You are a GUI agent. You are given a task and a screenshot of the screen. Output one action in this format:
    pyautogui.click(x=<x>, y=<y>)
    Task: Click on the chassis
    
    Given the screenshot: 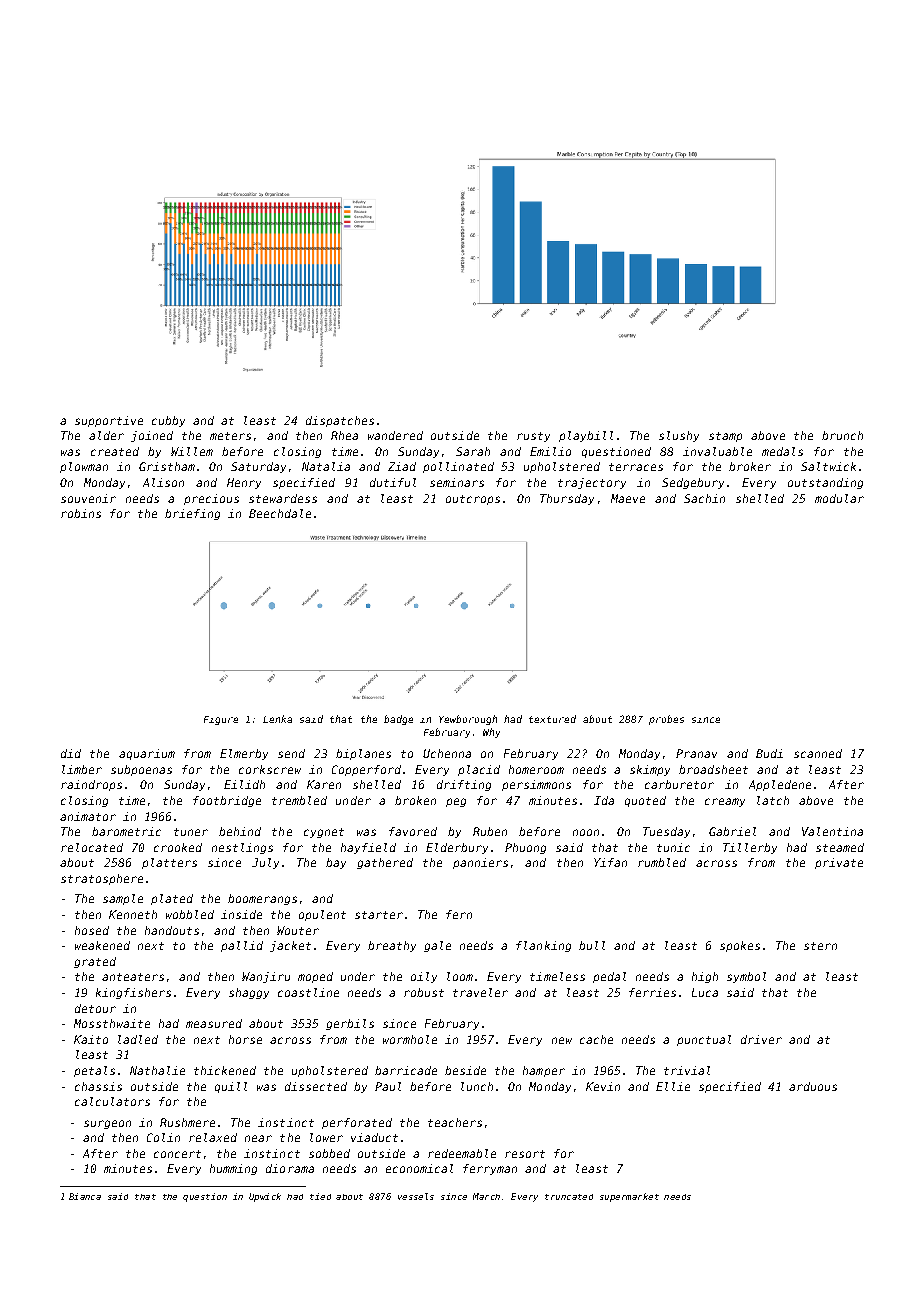 What is the action you would take?
    pyautogui.click(x=98, y=1086)
